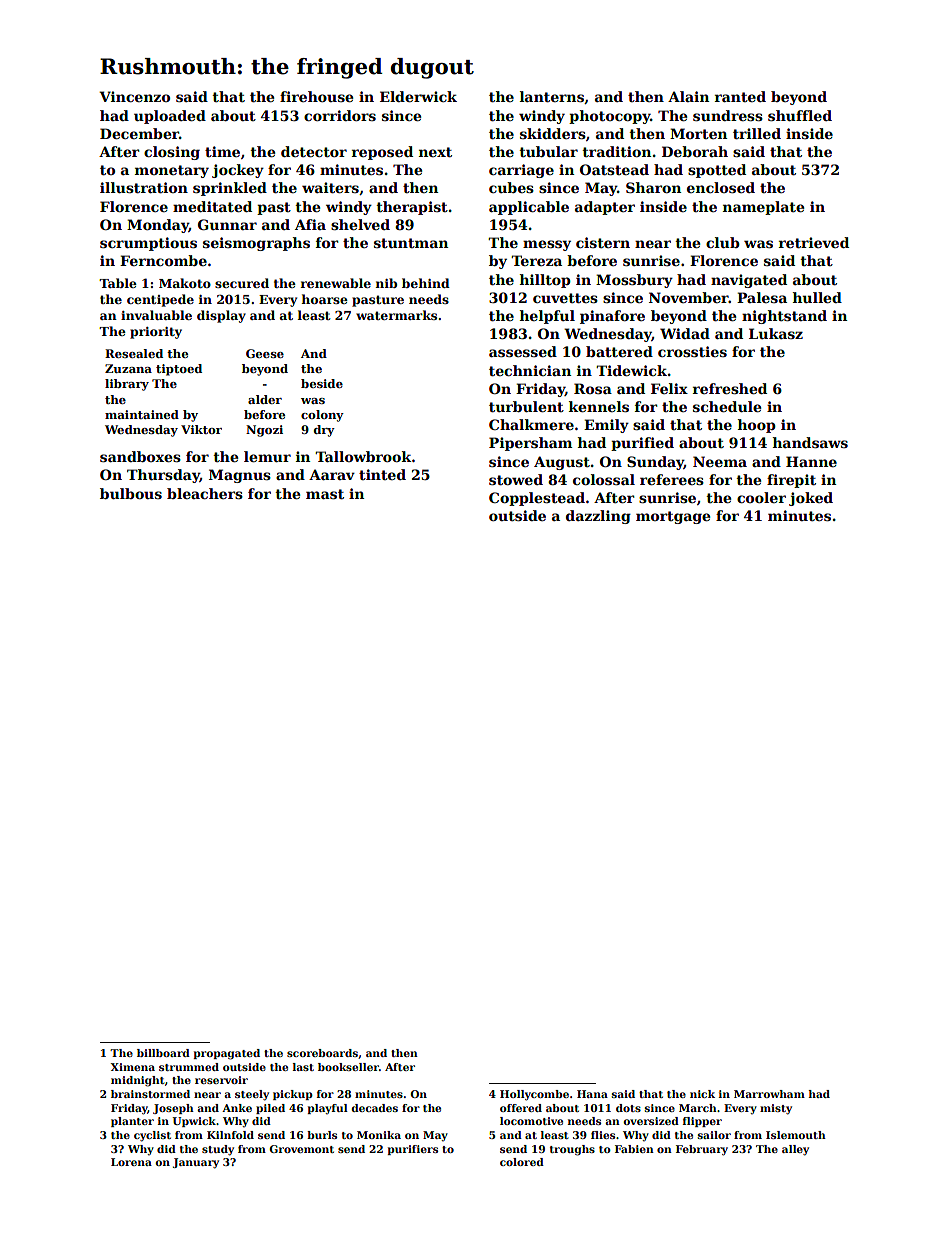 Image resolution: width=952 pixels, height=1233 pixels. What do you see at coordinates (138, 1081) in the screenshot?
I see `midnight` at bounding box center [138, 1081].
